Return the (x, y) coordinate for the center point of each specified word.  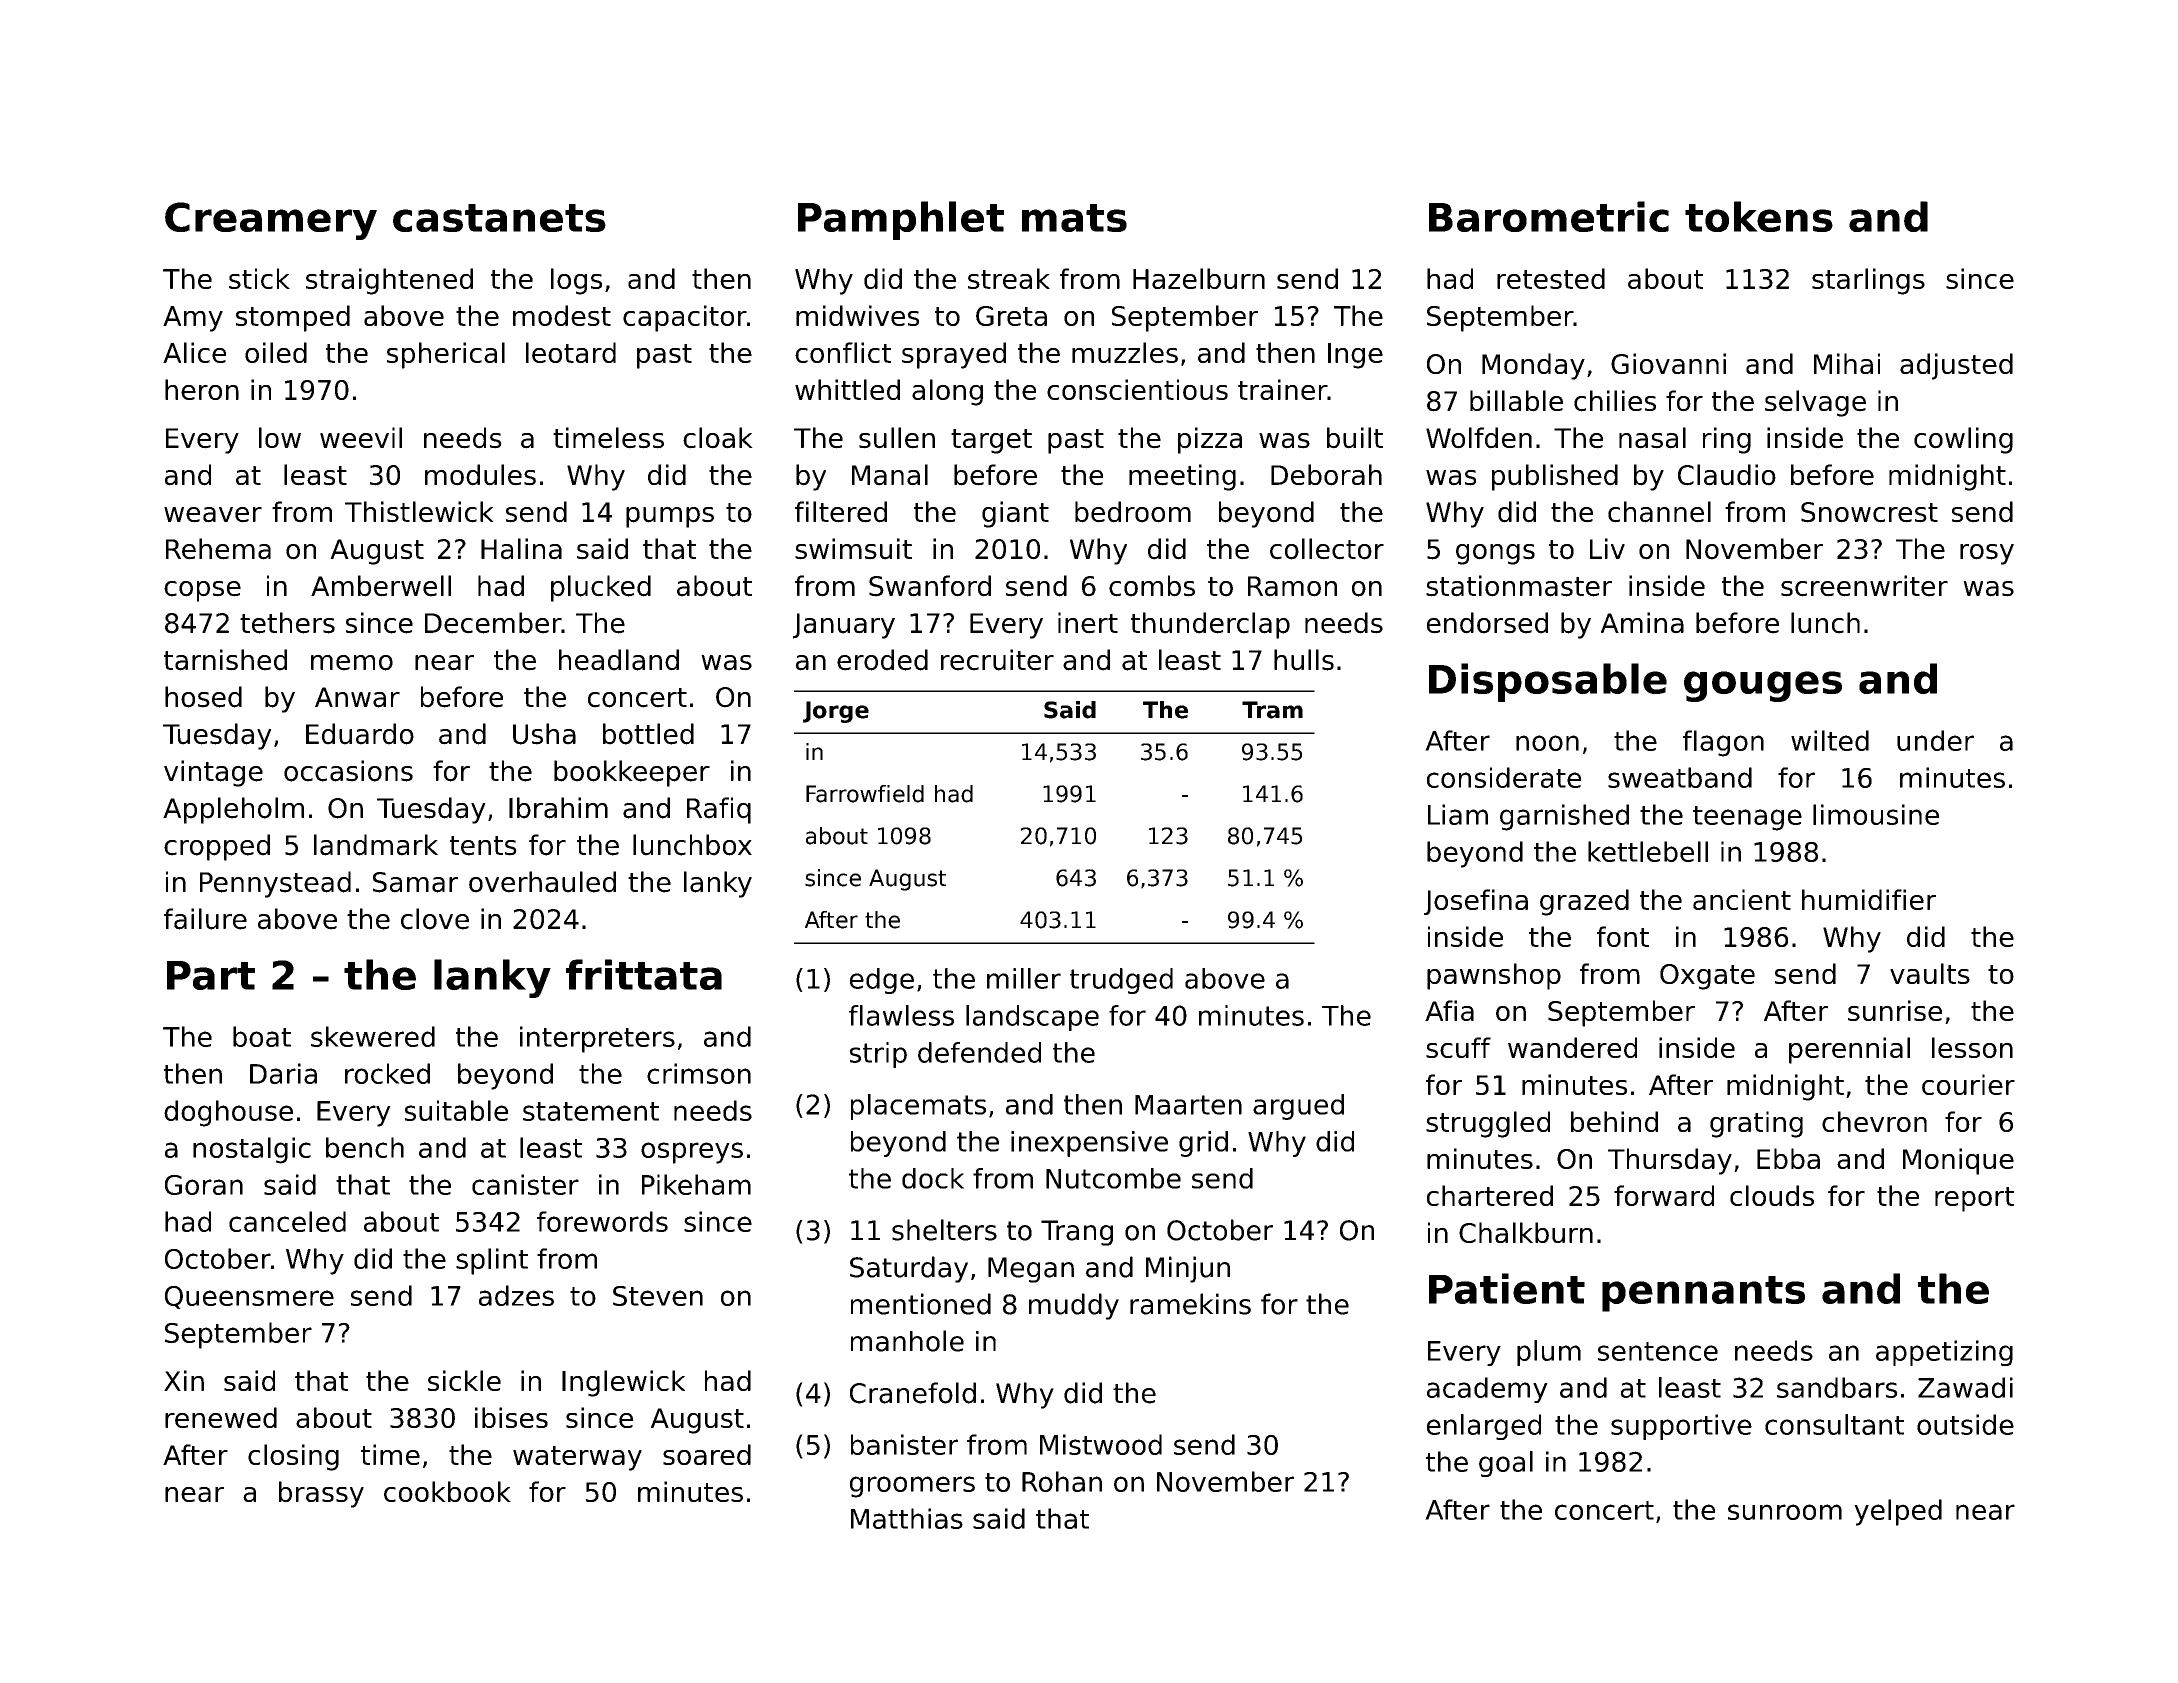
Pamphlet (901, 220)
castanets (499, 218)
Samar (415, 882)
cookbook (447, 1491)
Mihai (1847, 363)
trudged (1121, 981)
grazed (1584, 902)
